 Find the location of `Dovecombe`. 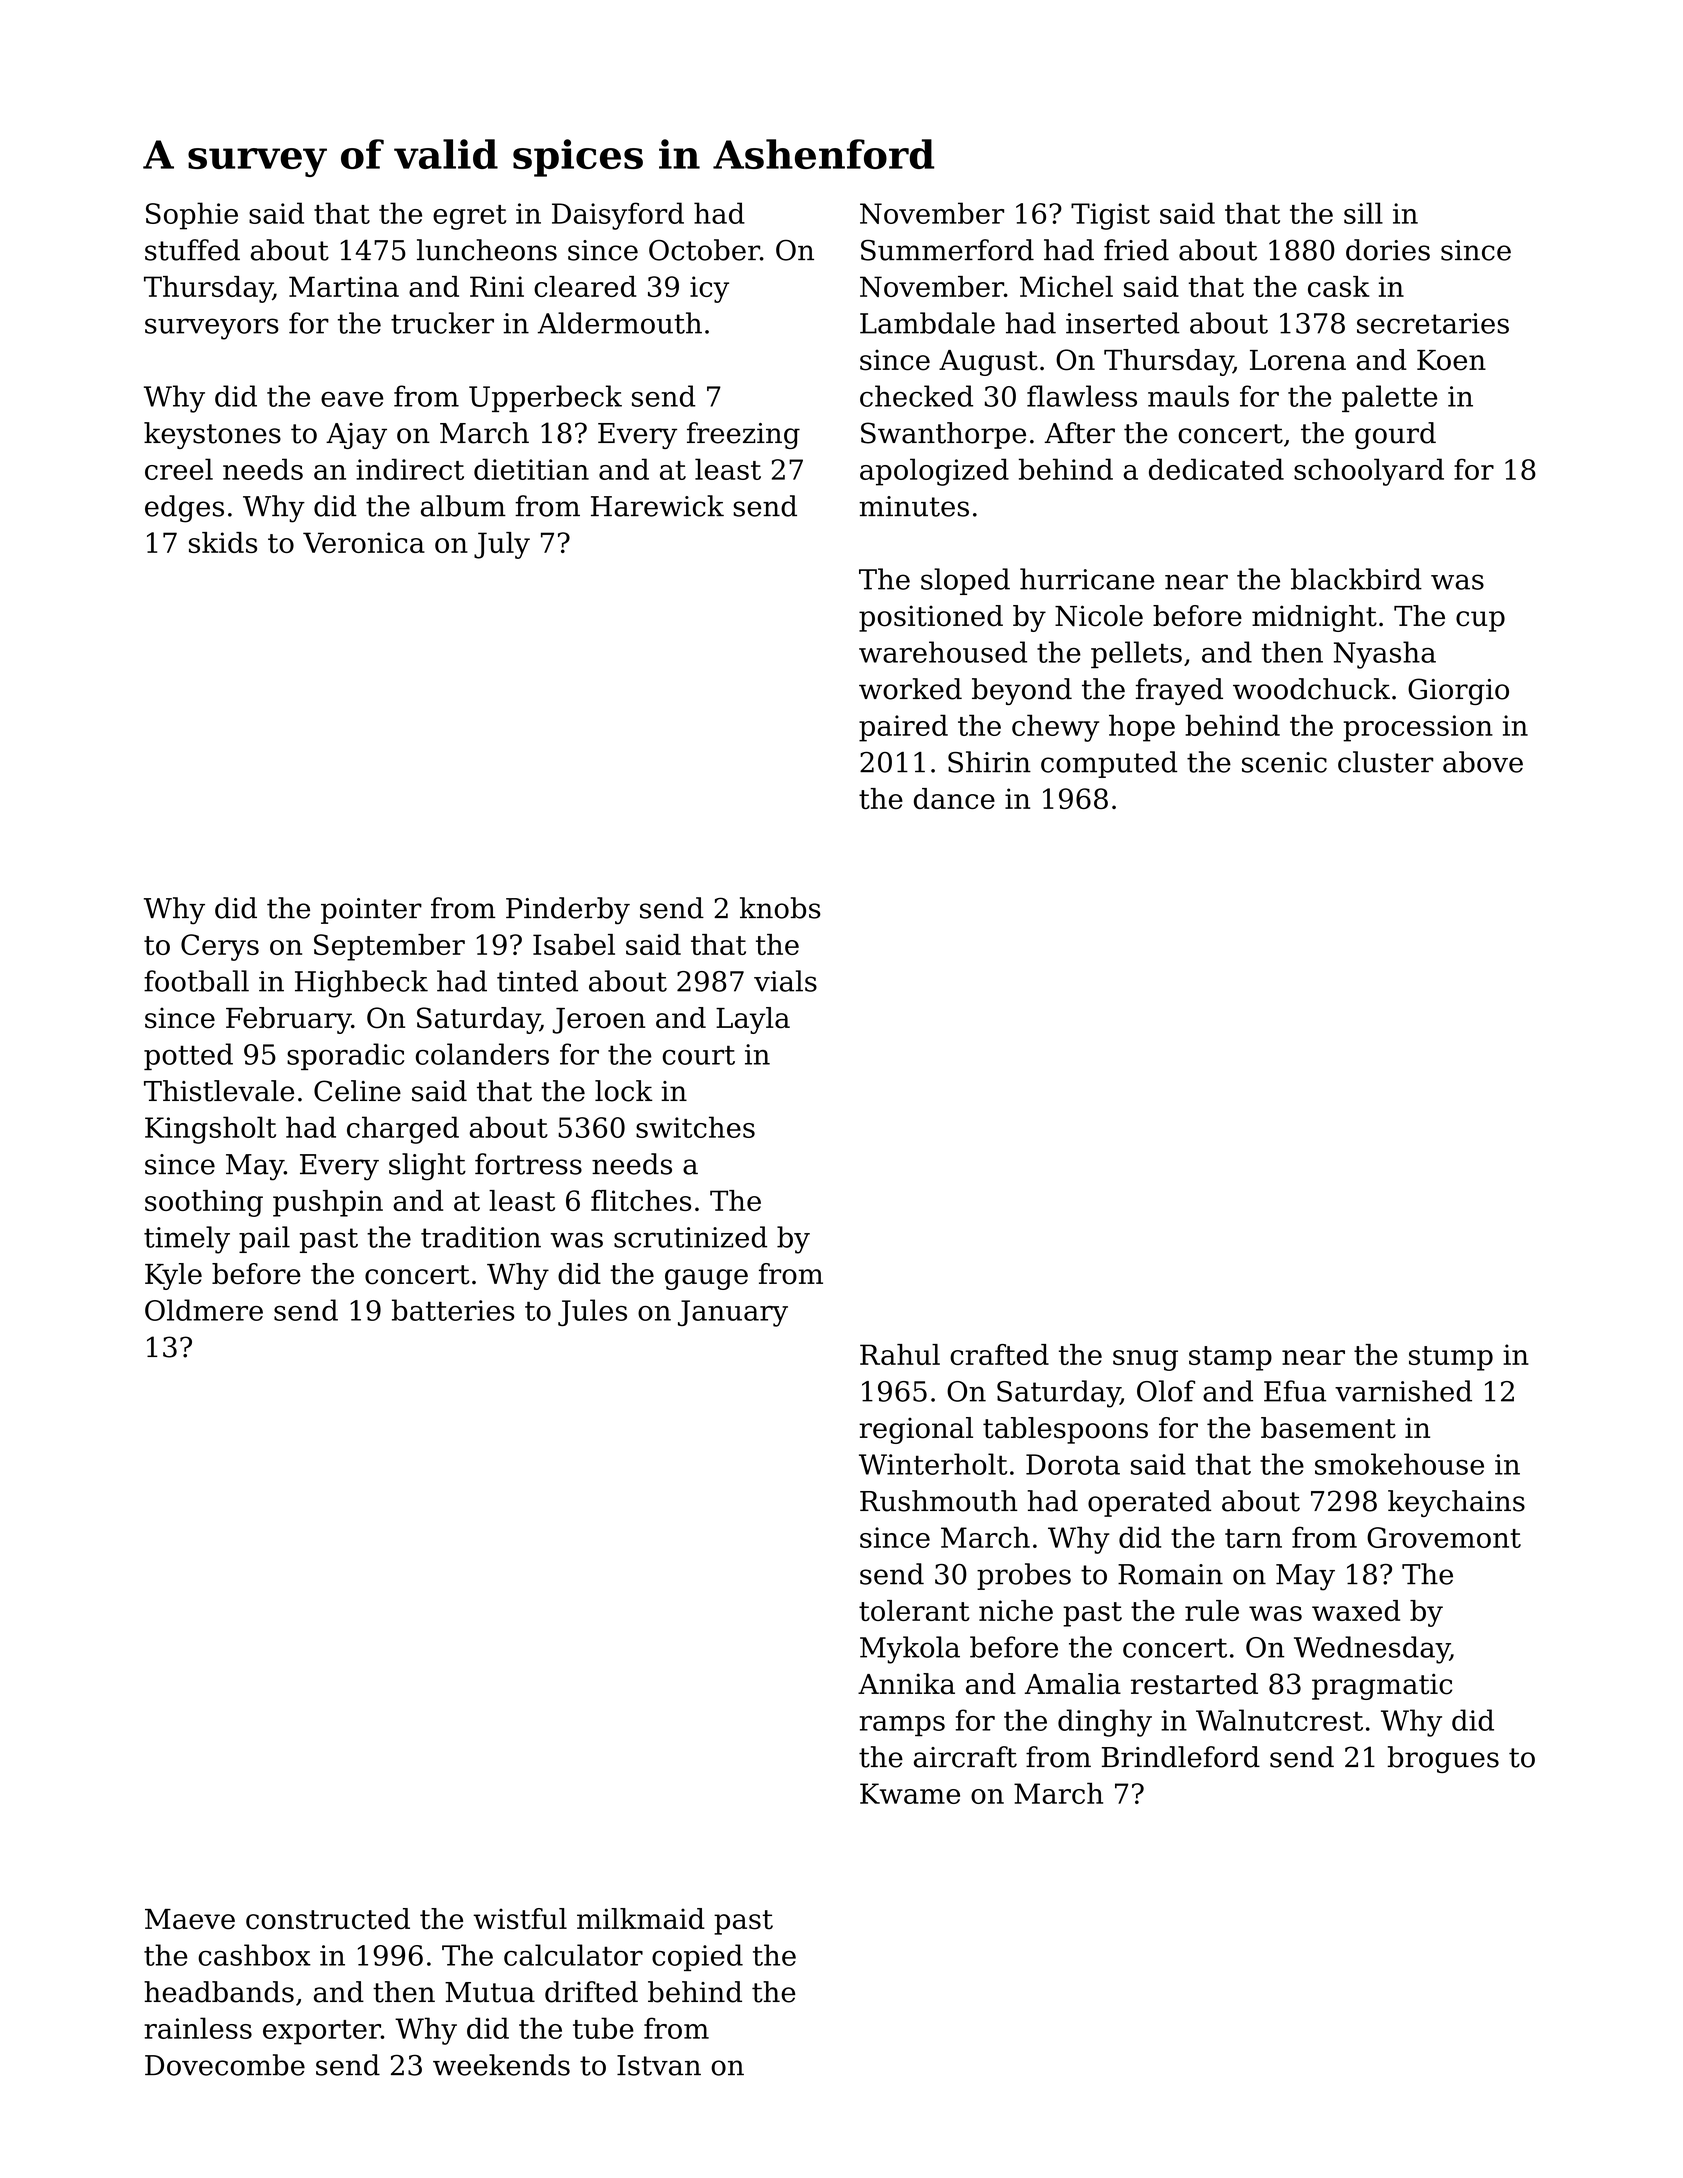

Dovecombe is located at coordinates (225, 2065).
